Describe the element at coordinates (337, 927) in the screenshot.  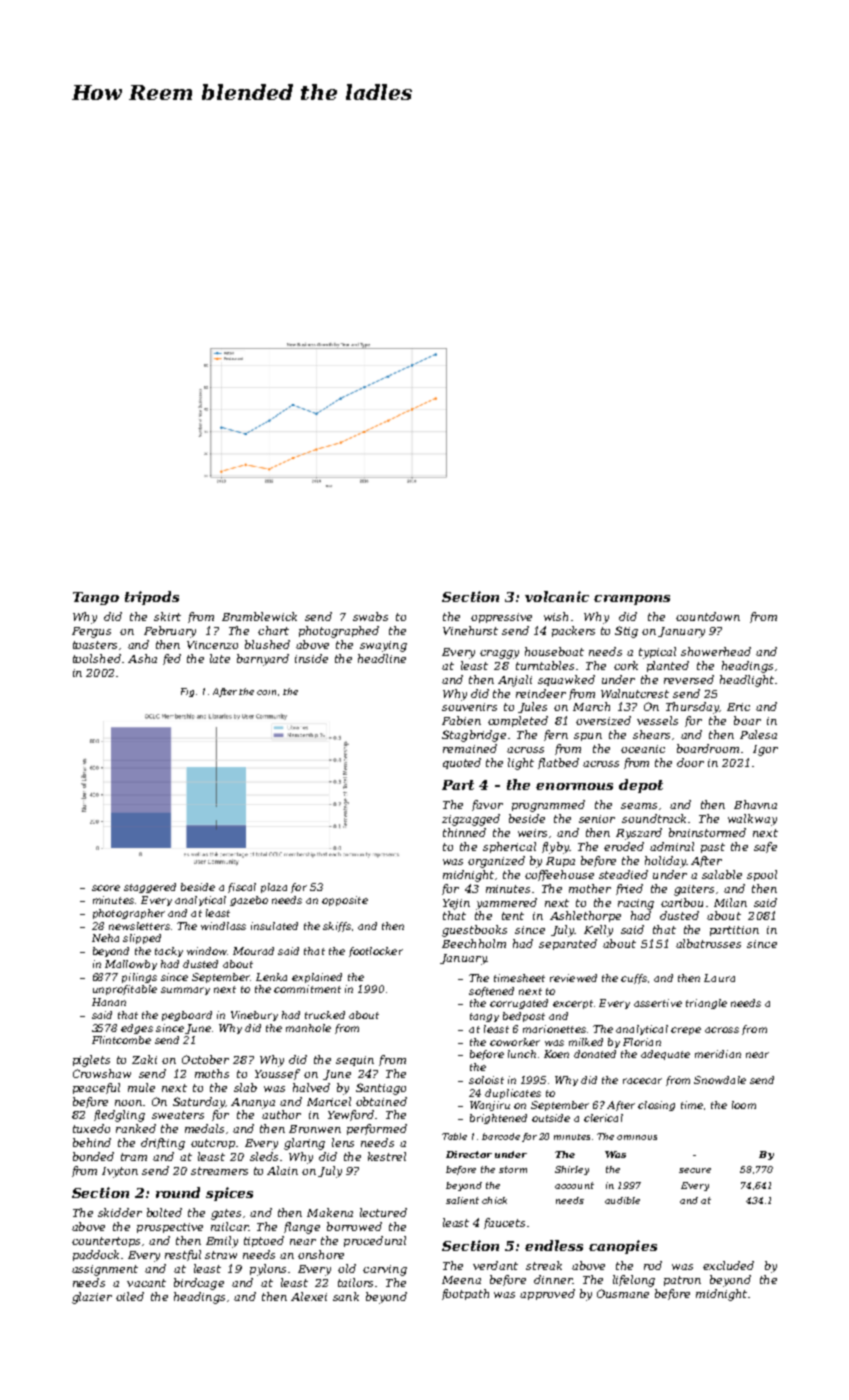
I see `skiffs` at that location.
